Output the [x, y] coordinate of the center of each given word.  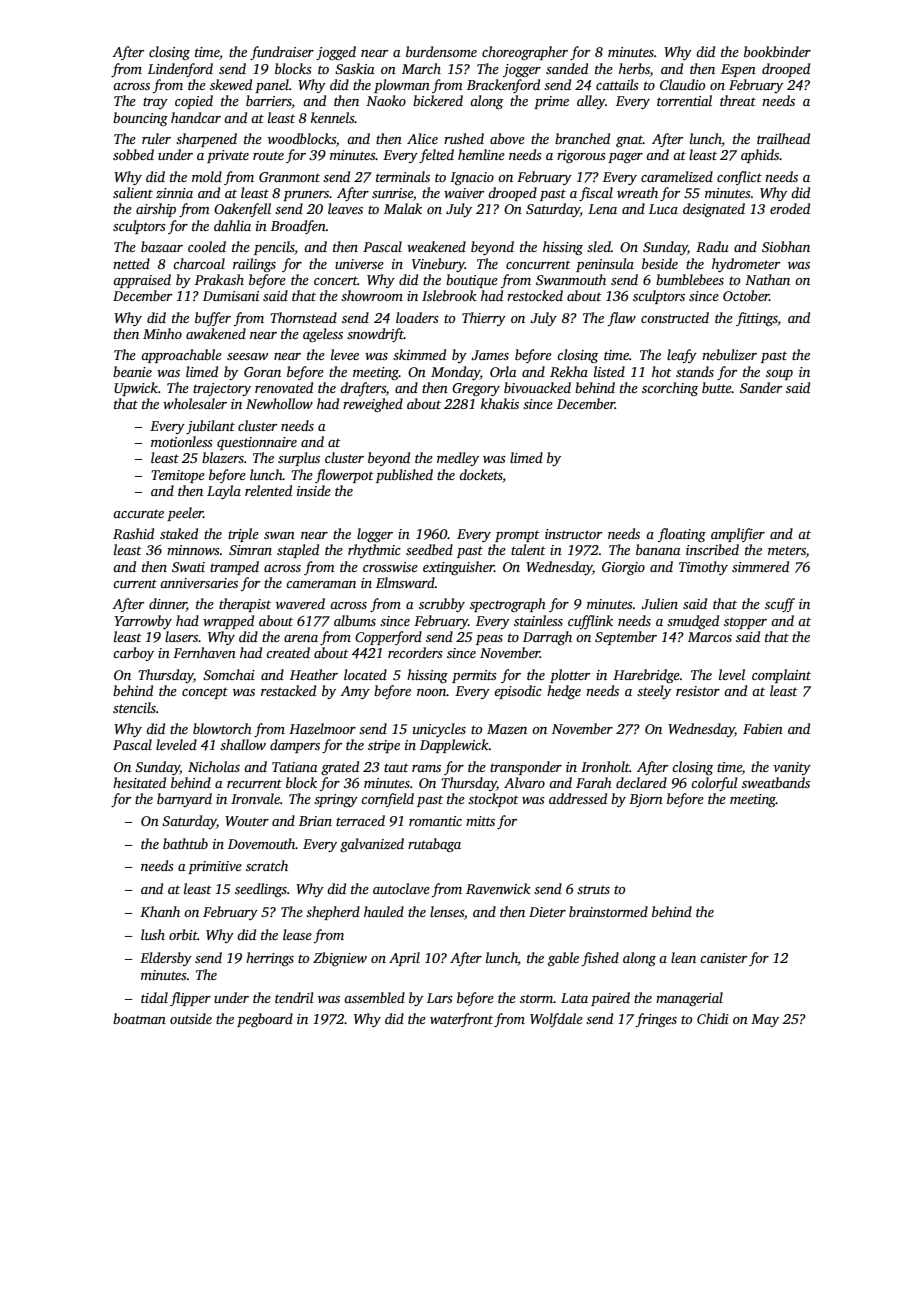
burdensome [441, 51]
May [765, 1020]
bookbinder [777, 51]
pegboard [265, 1020]
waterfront [461, 1020]
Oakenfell [242, 210]
